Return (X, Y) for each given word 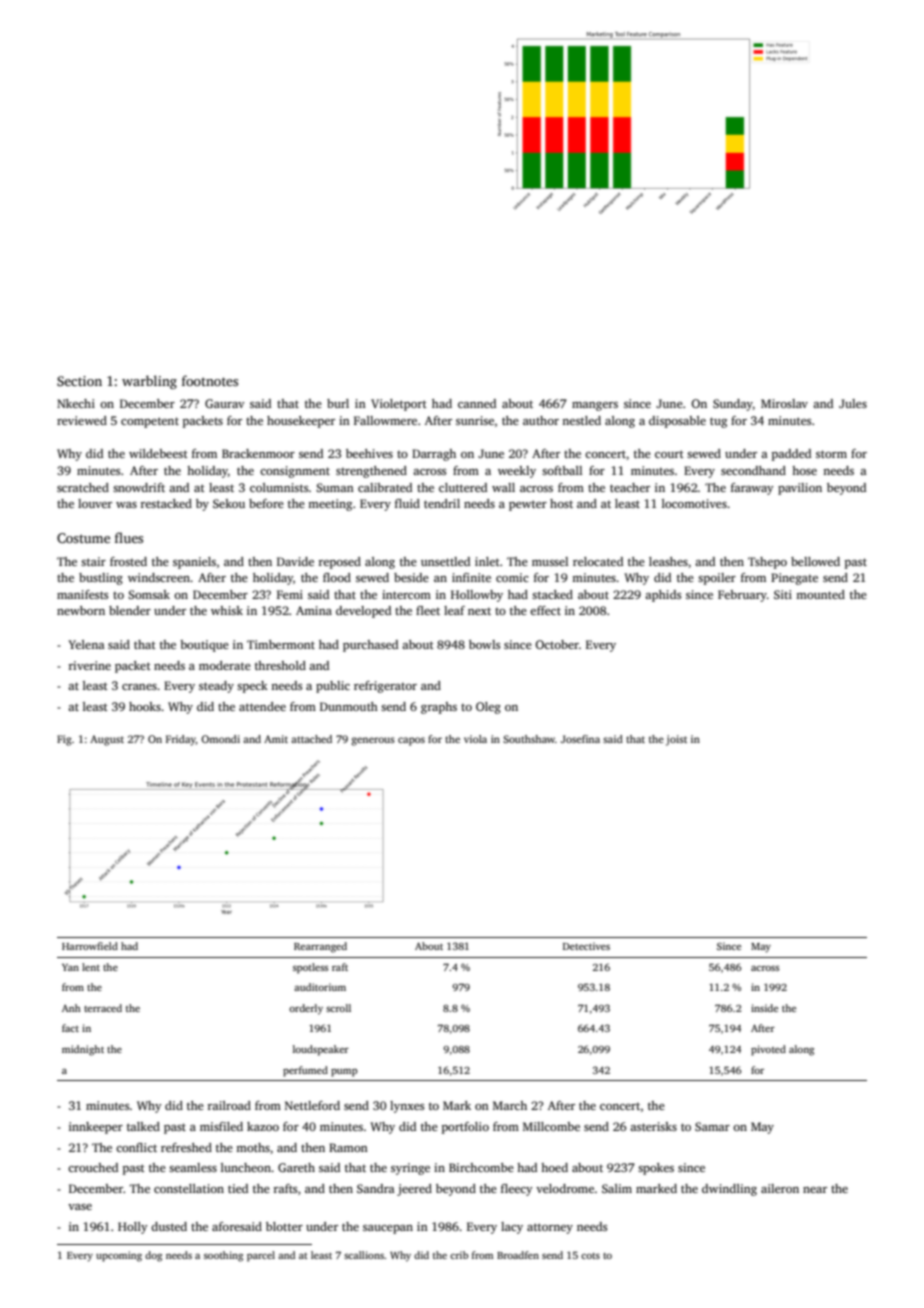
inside (764, 1008)
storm (831, 454)
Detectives (586, 946)
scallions (364, 1255)
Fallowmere (385, 420)
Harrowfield (90, 946)
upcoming (119, 1256)
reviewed (82, 420)
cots (590, 1256)
